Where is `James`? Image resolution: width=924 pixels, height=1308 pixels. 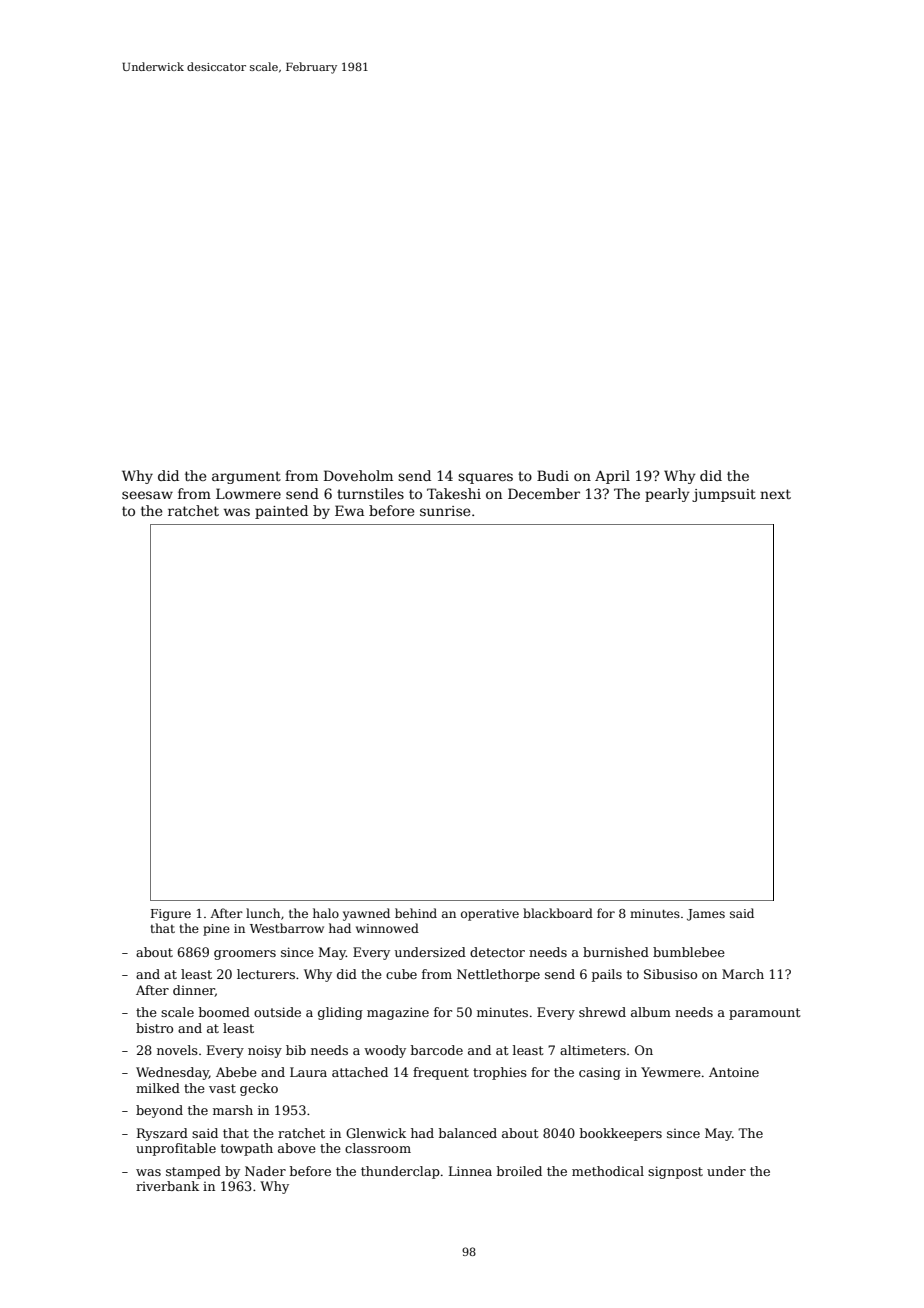 James is located at coordinates (706, 915).
